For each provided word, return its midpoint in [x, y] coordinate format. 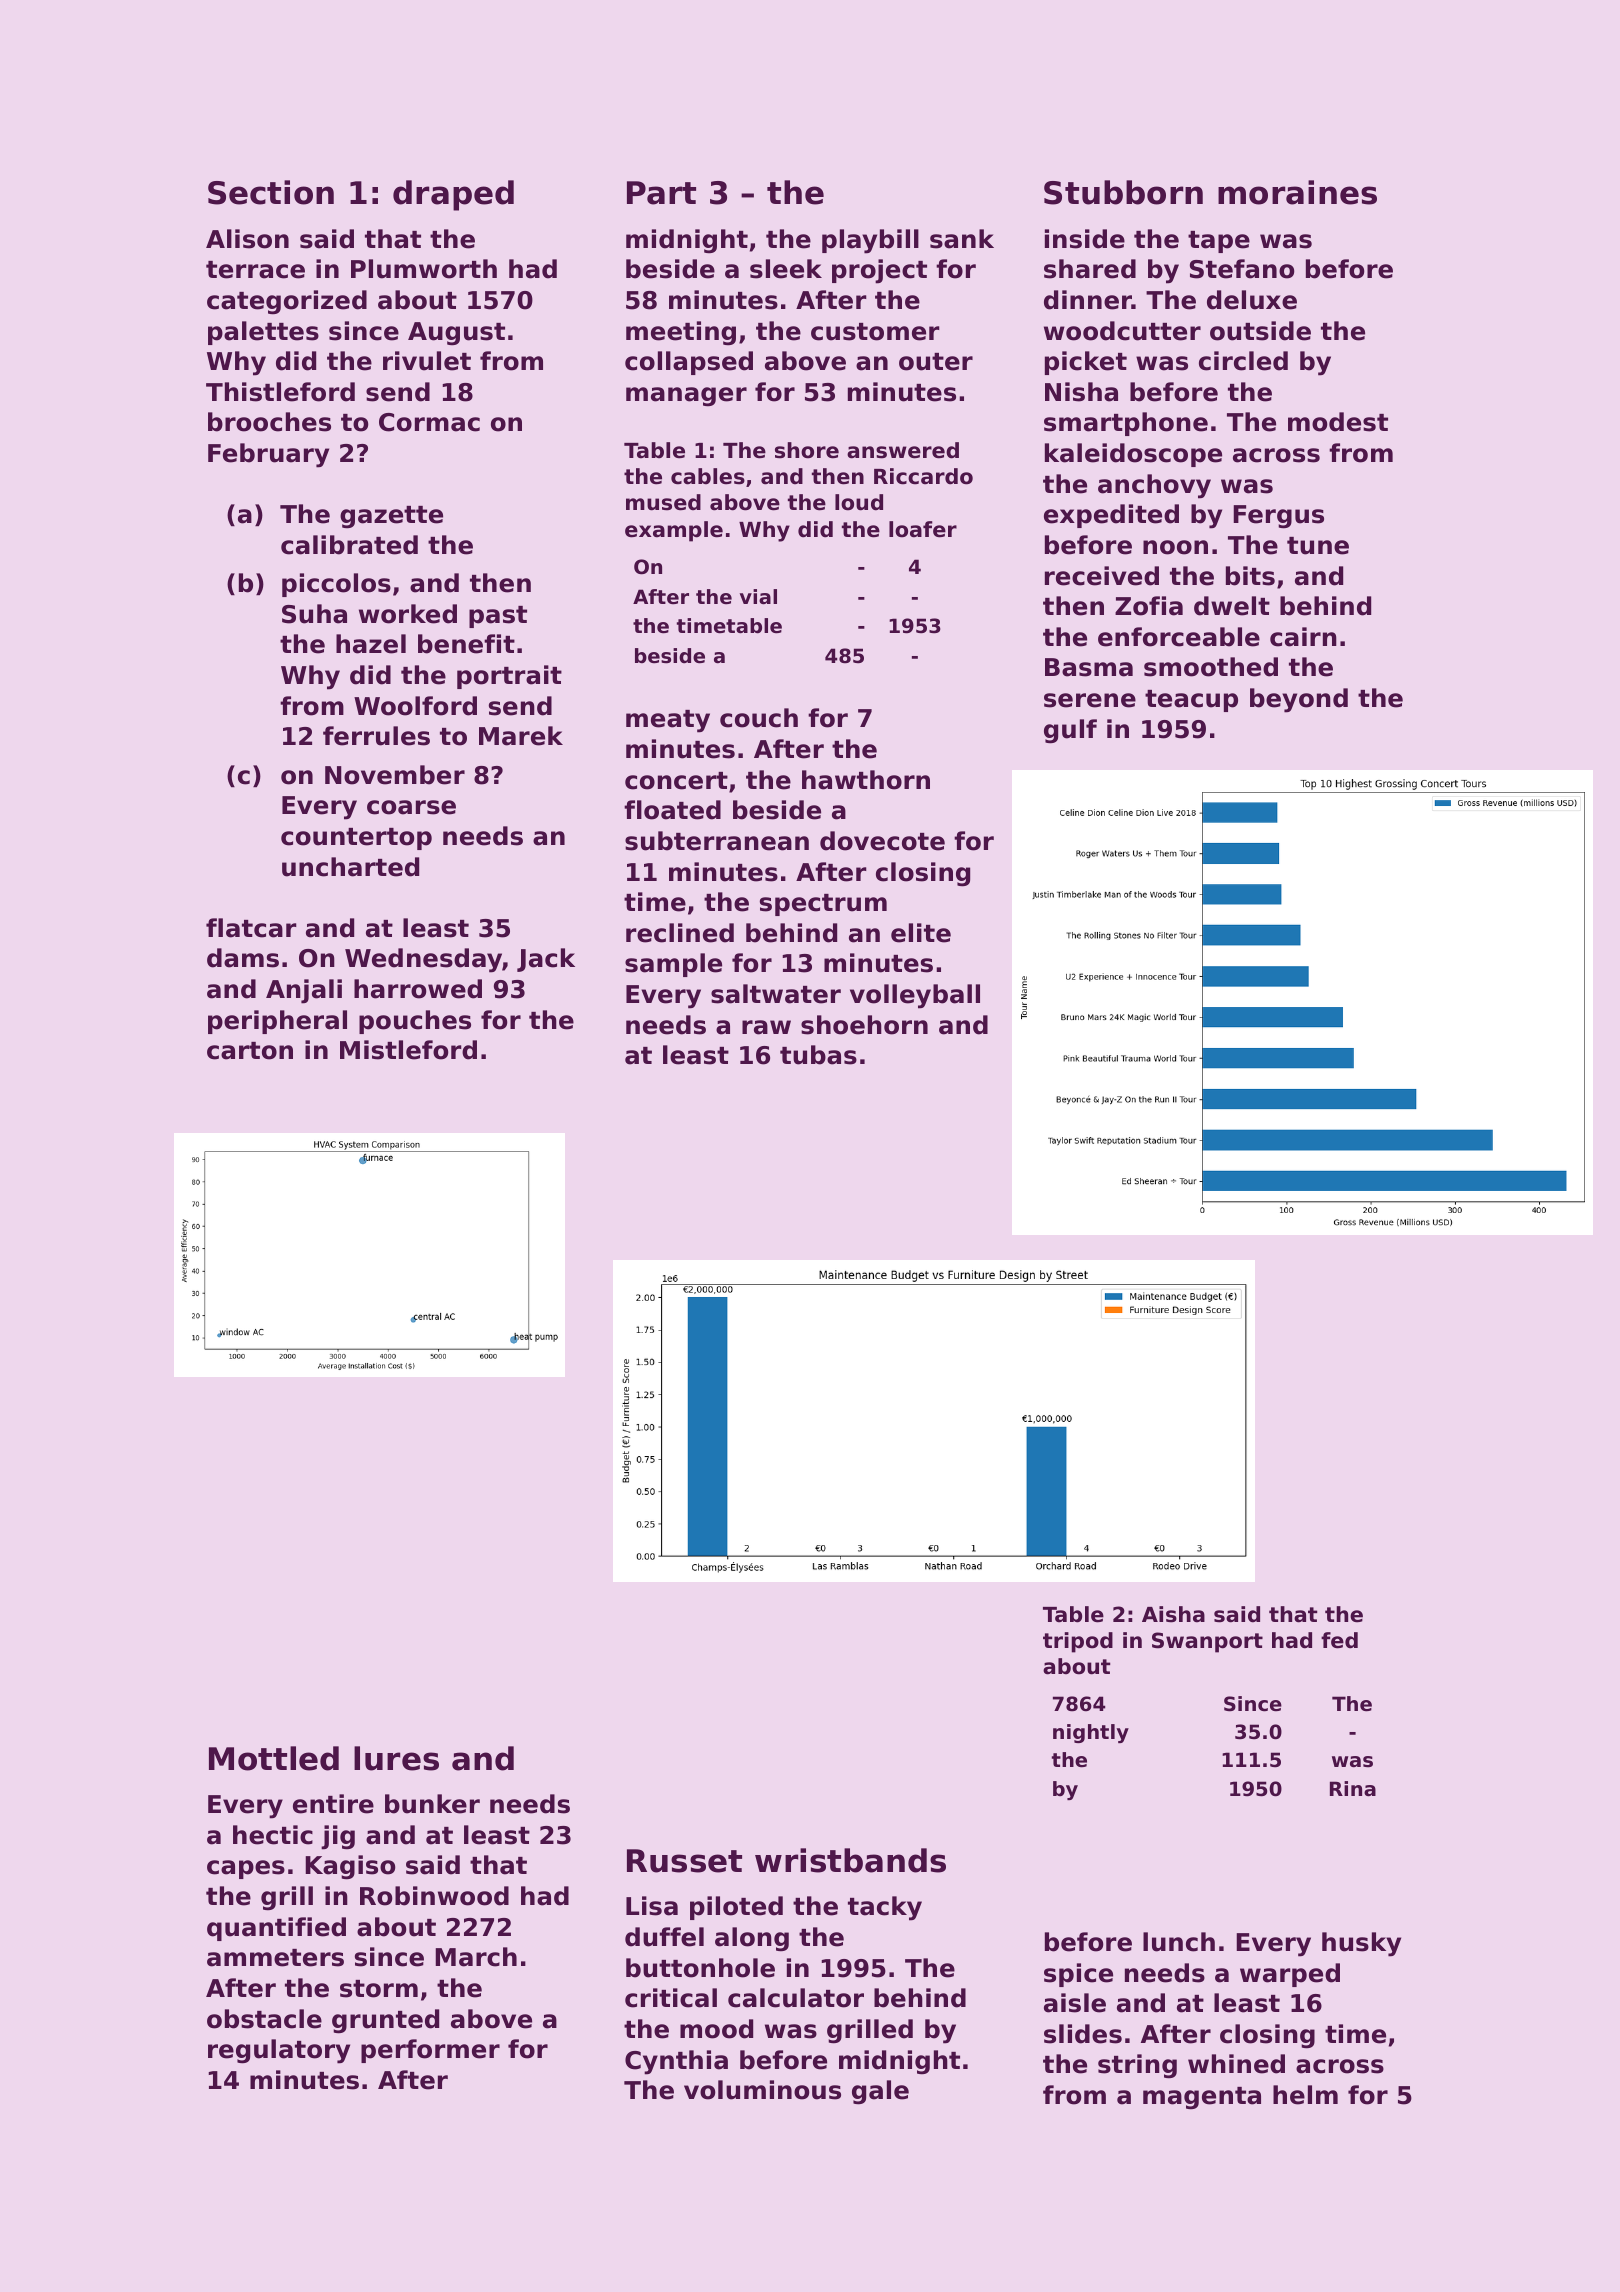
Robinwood [434, 1896]
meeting [681, 333]
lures [396, 1758]
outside [1260, 331]
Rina [1353, 1789]
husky [1361, 1944]
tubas [818, 1055]
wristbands [850, 1860]
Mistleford [408, 1050]
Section [271, 192]
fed [1339, 1640]
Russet [684, 1861]
